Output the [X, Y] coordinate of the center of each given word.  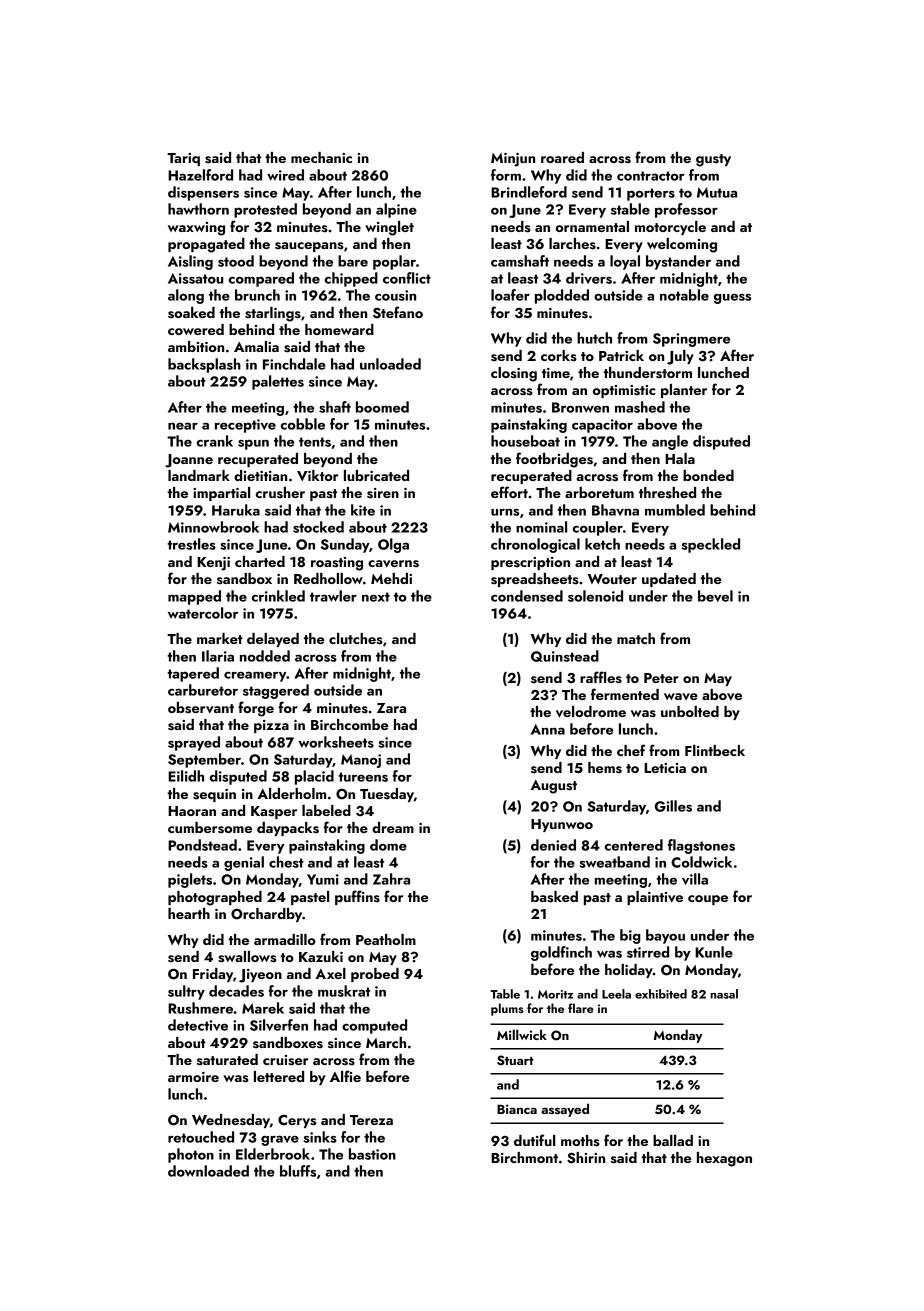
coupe [708, 900]
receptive [245, 426]
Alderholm [291, 793]
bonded [708, 475]
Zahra [391, 879]
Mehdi [391, 578]
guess [732, 299]
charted [260, 561]
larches [572, 243]
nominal [541, 527]
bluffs [298, 1171]
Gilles [673, 806]
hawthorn [198, 209]
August [553, 787]
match [636, 638]
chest [286, 862]
